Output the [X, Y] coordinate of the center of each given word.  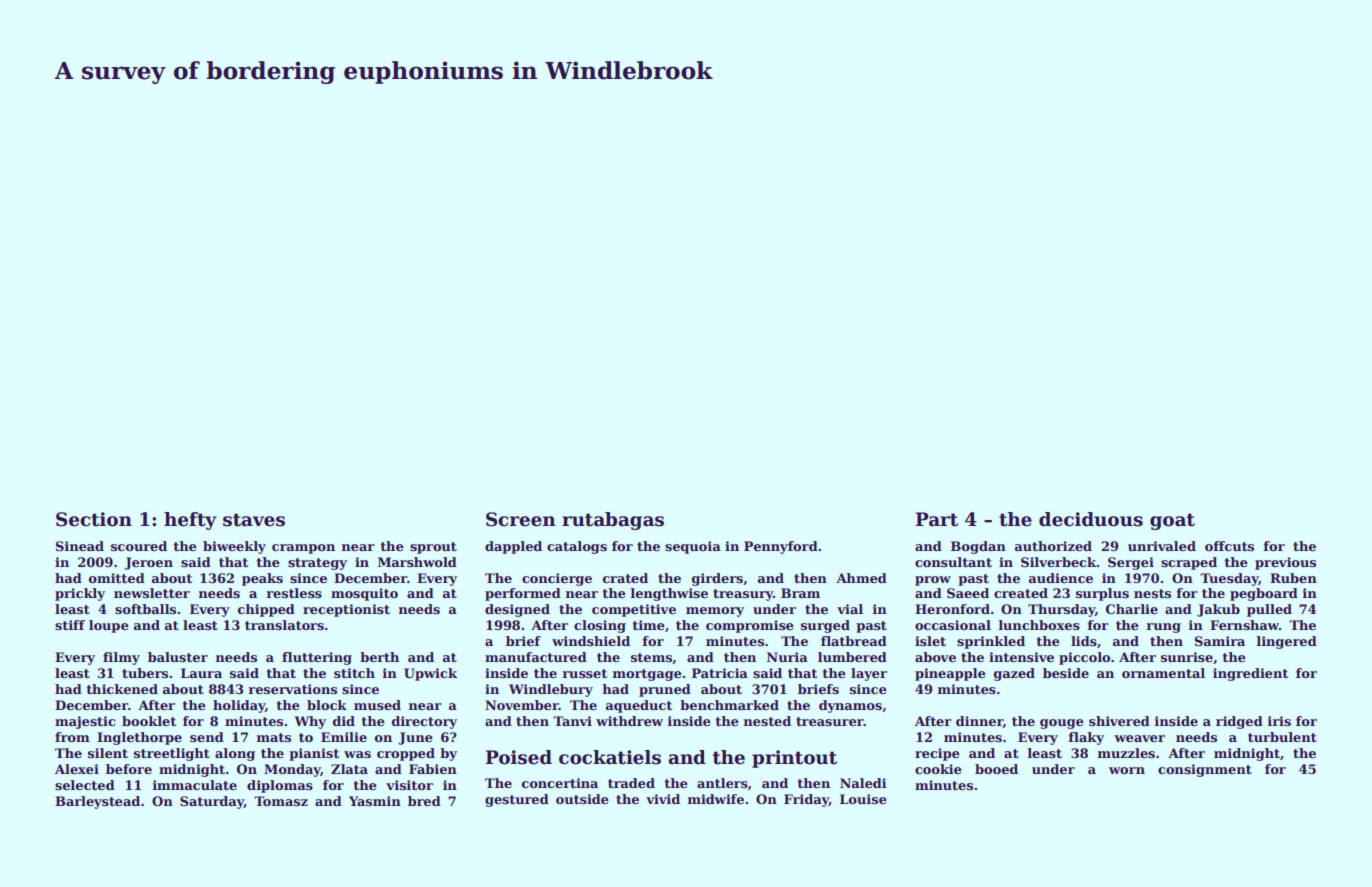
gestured [517, 800]
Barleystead [97, 802]
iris [1279, 721]
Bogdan [978, 547]
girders [717, 579]
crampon [303, 549]
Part [937, 519]
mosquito [364, 594]
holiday [239, 706]
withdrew [629, 721]
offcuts [1229, 546]
